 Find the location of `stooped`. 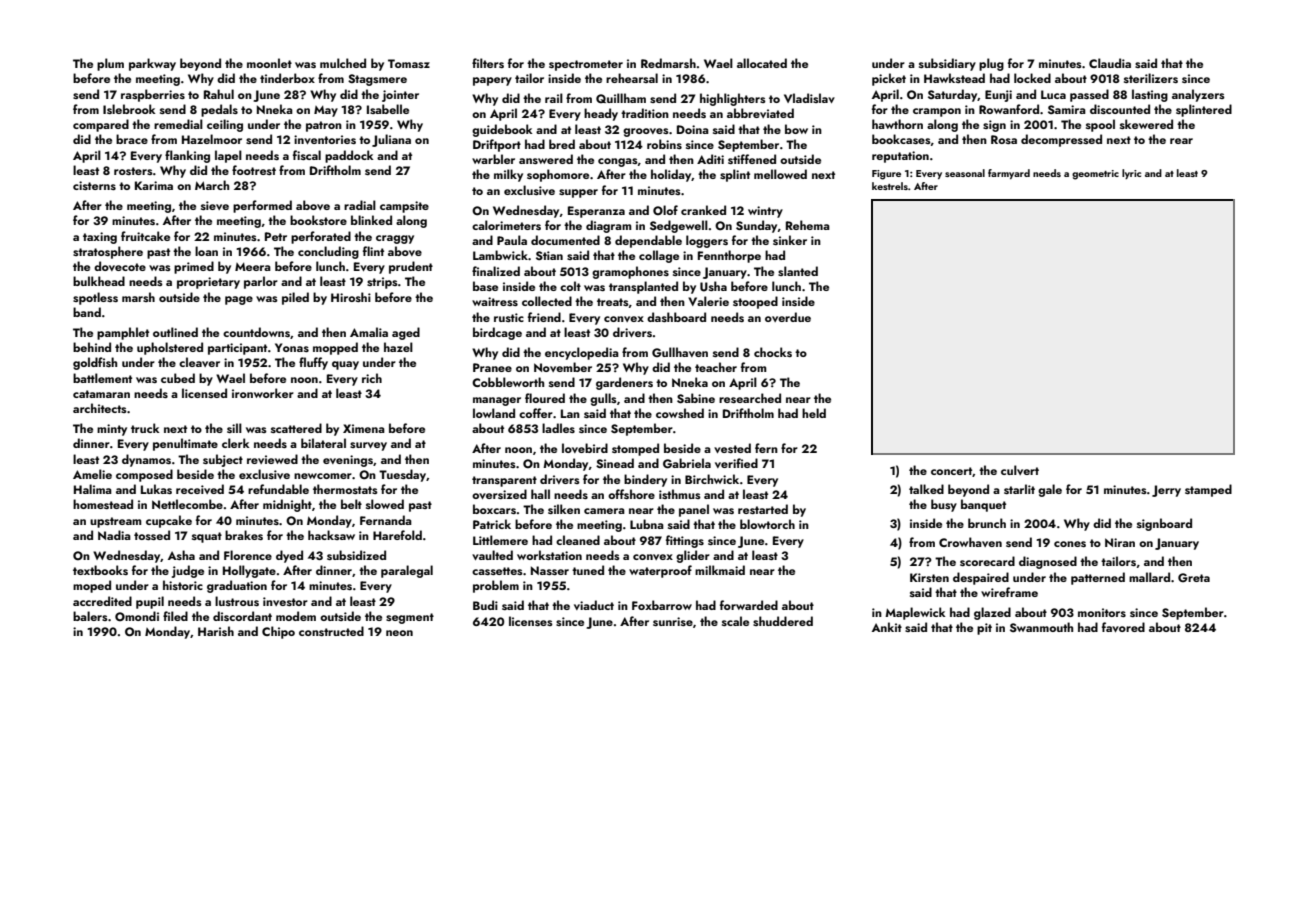

stooped is located at coordinates (755, 302).
